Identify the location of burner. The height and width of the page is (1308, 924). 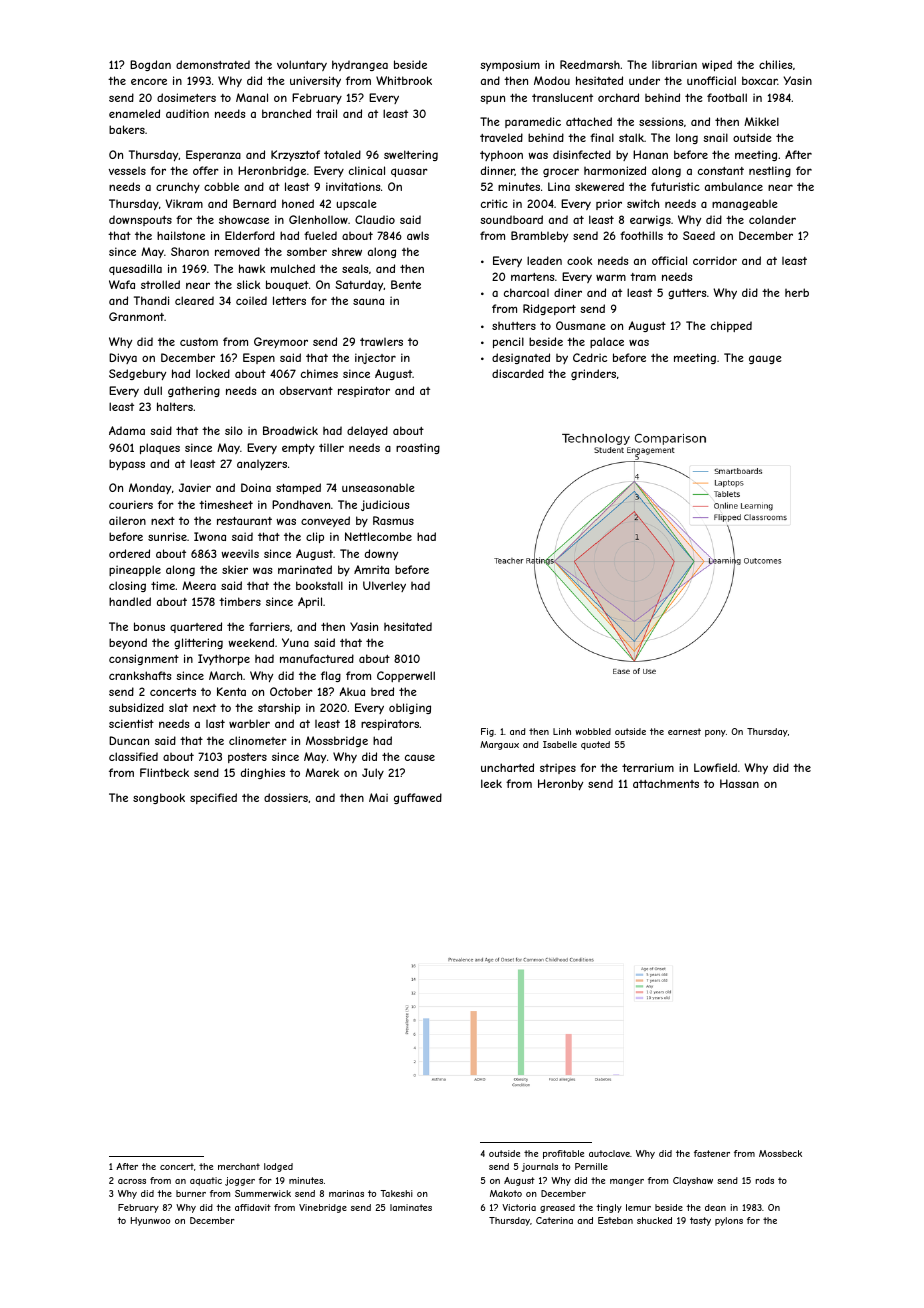
(191, 1193).
